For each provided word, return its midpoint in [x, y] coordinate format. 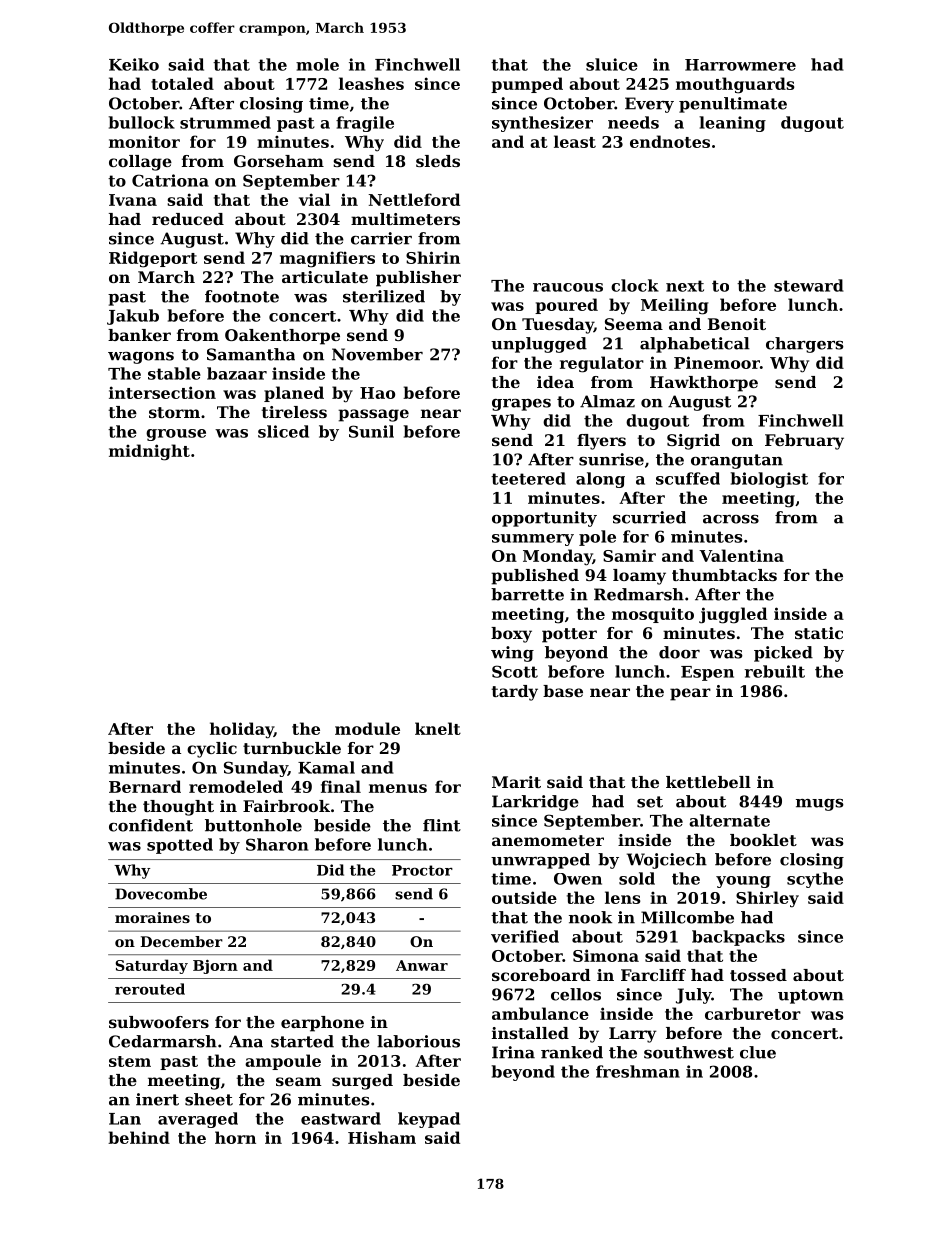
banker [139, 335]
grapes [521, 405]
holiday [242, 730]
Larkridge [535, 803]
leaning [732, 124]
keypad [429, 1120]
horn [235, 1137]
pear [690, 694]
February [804, 442]
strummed [225, 122]
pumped [527, 85]
